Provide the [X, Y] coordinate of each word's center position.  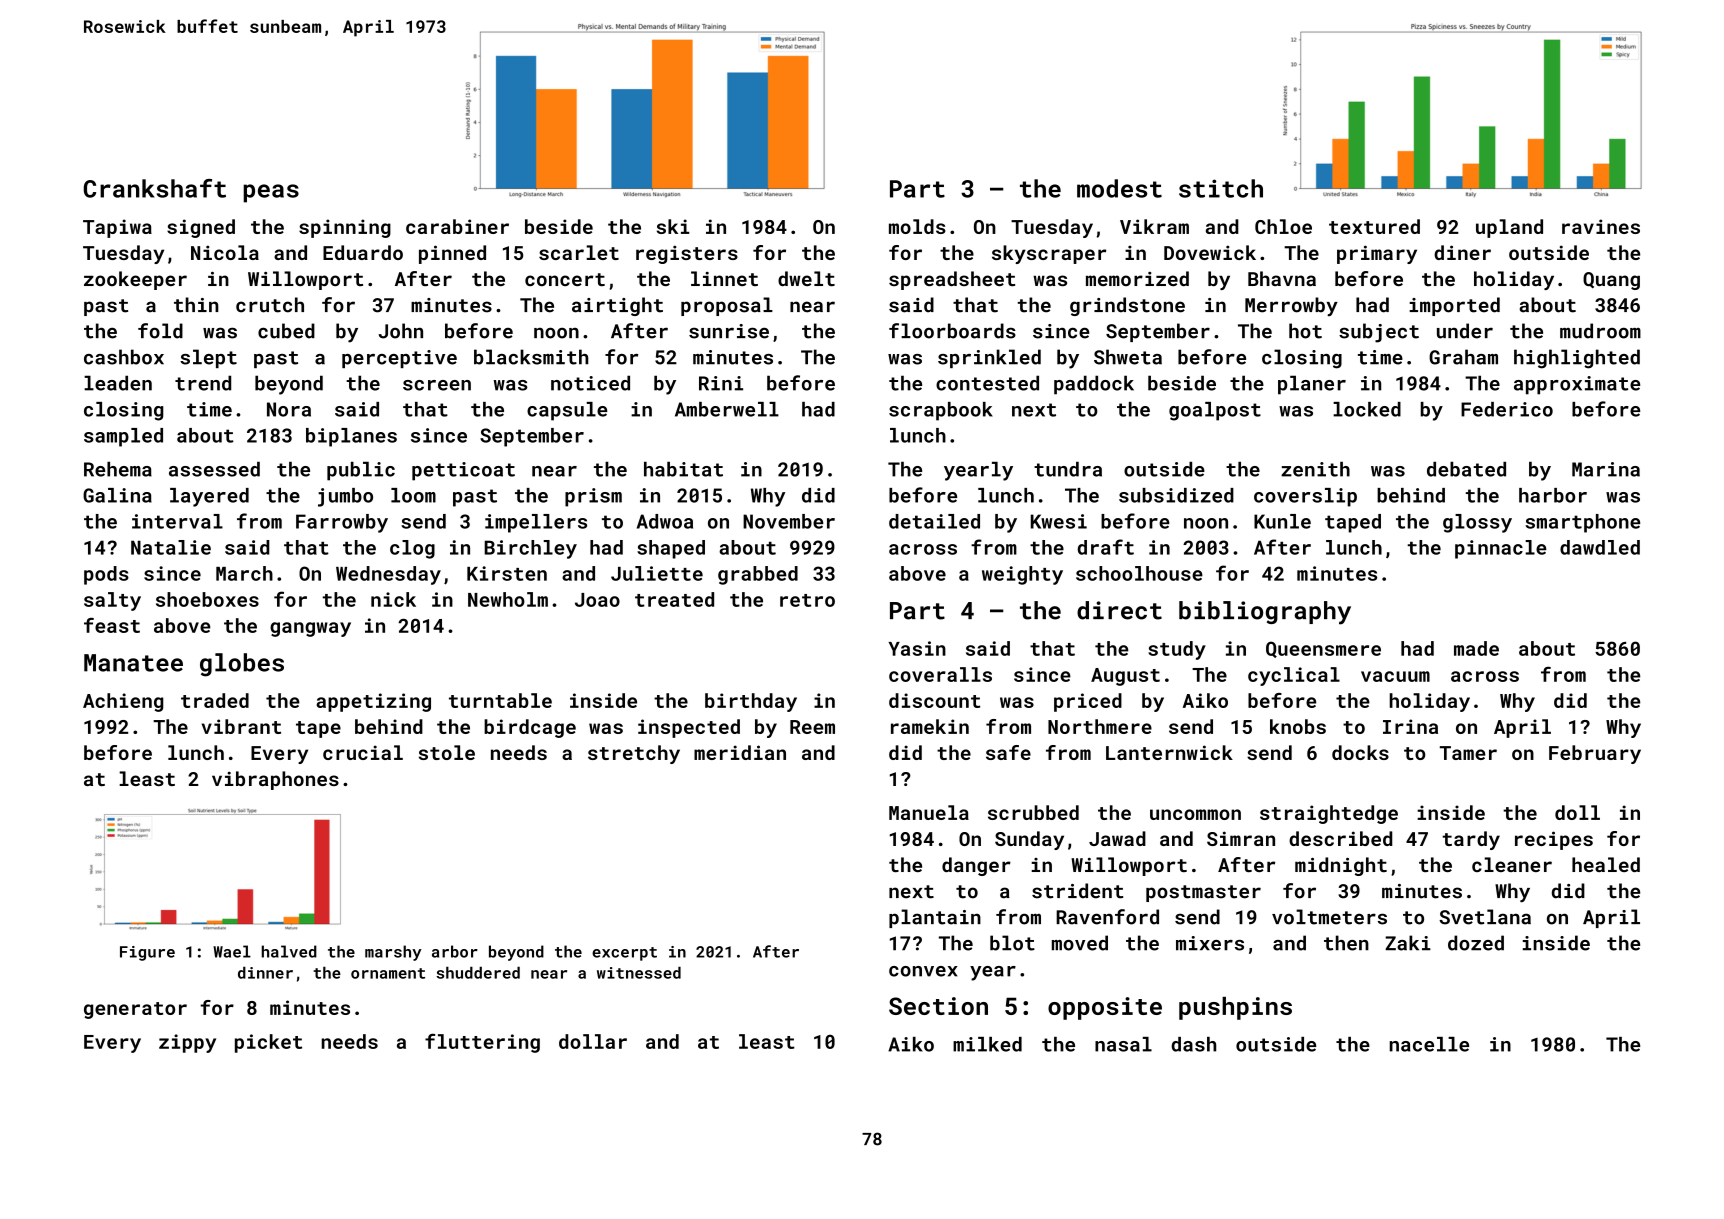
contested [987, 383]
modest [1119, 188]
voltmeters [1329, 917]
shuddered [478, 973]
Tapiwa [117, 228]
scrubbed [1033, 812]
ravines [1601, 226]
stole [447, 752]
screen [437, 385]
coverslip [1305, 497]
